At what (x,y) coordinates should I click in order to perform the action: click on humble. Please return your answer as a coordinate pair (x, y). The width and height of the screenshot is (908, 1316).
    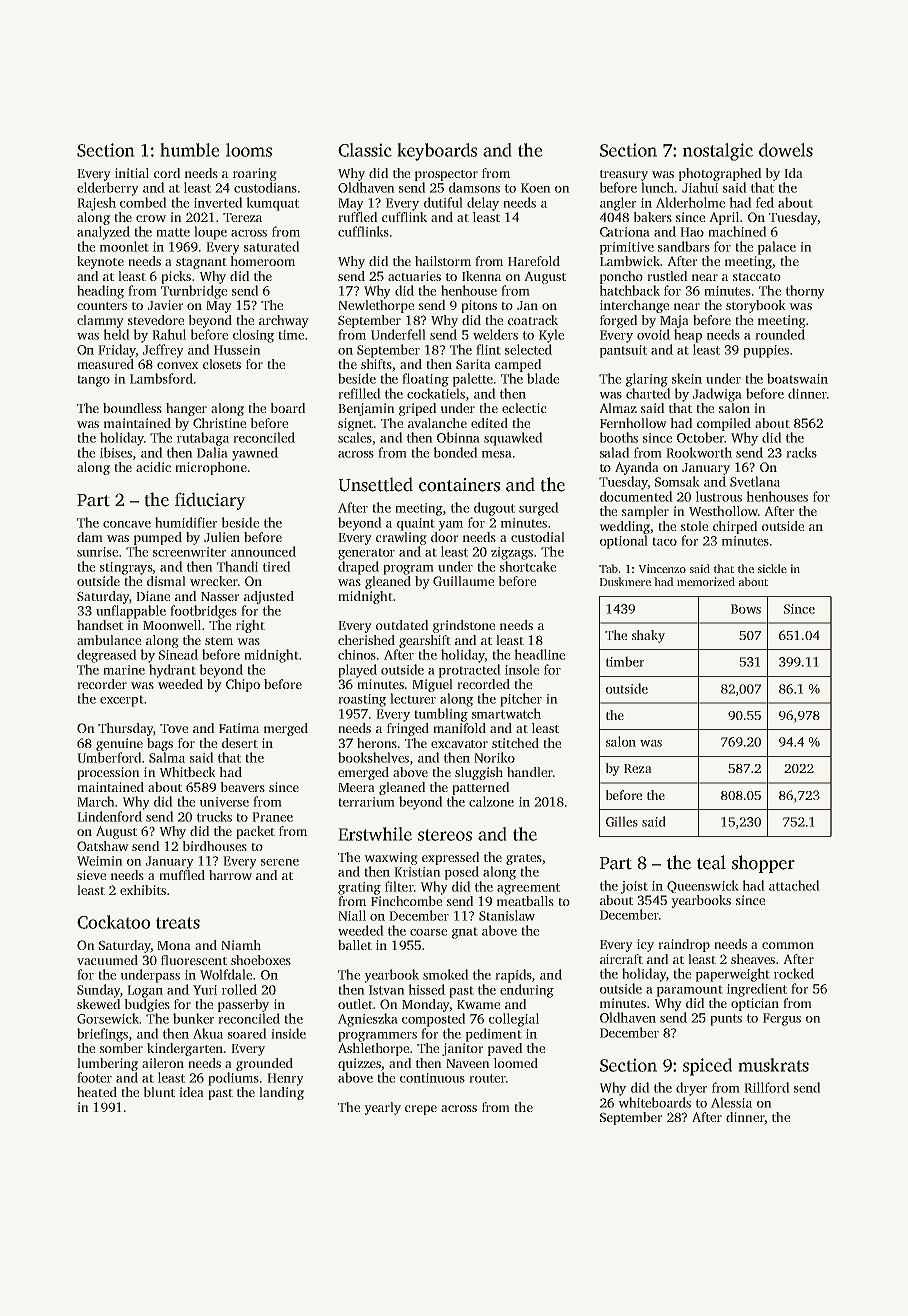
    Looking at the image, I should click on (190, 150).
